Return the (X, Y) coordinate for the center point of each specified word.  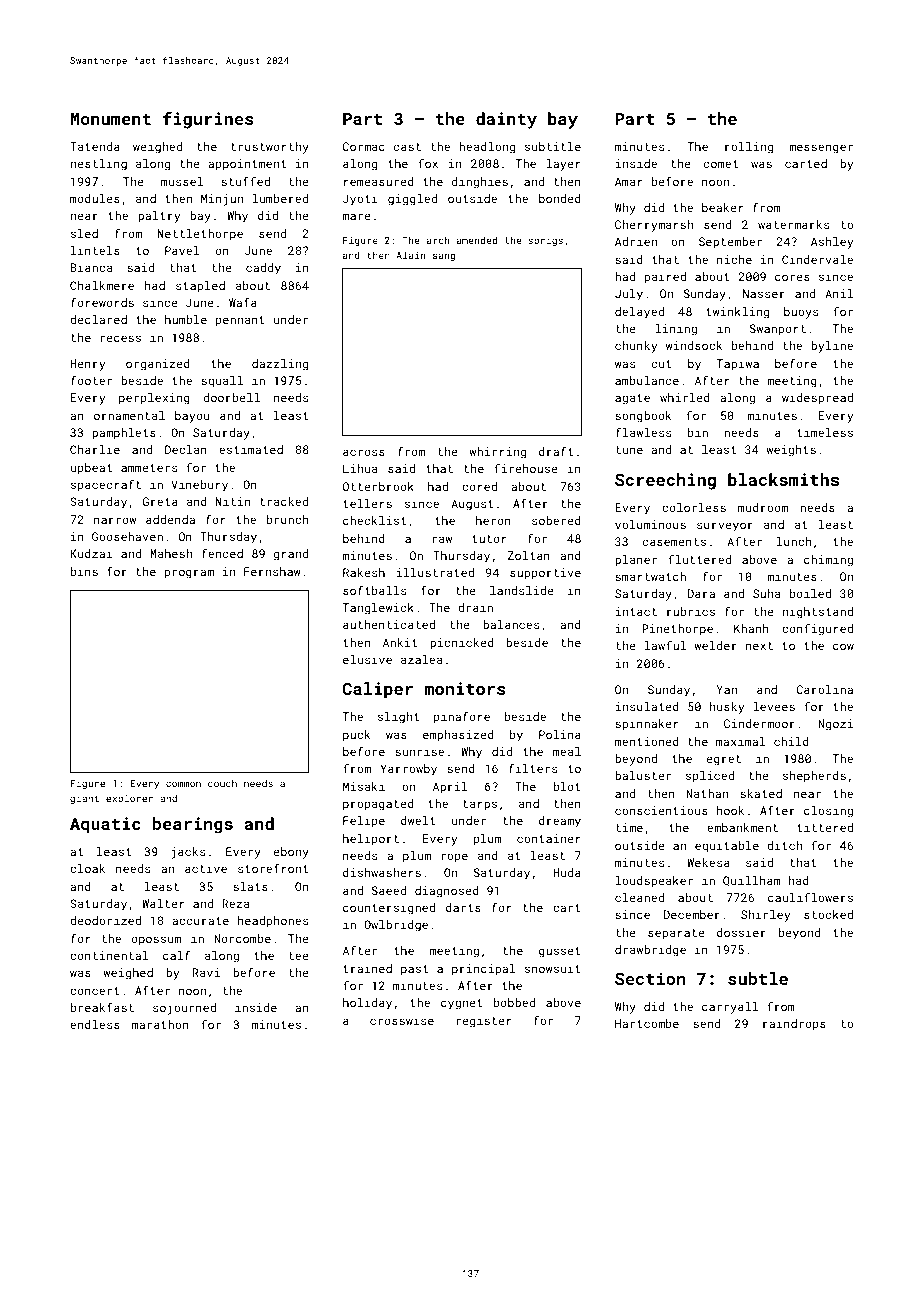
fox (428, 163)
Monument (111, 119)
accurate (200, 921)
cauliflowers (810, 897)
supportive (545, 574)
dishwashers (382, 872)
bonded (560, 198)
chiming (828, 561)
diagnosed (447, 892)
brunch (288, 519)
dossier (741, 932)
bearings (193, 825)
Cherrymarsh (654, 226)
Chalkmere (102, 285)
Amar (629, 181)
